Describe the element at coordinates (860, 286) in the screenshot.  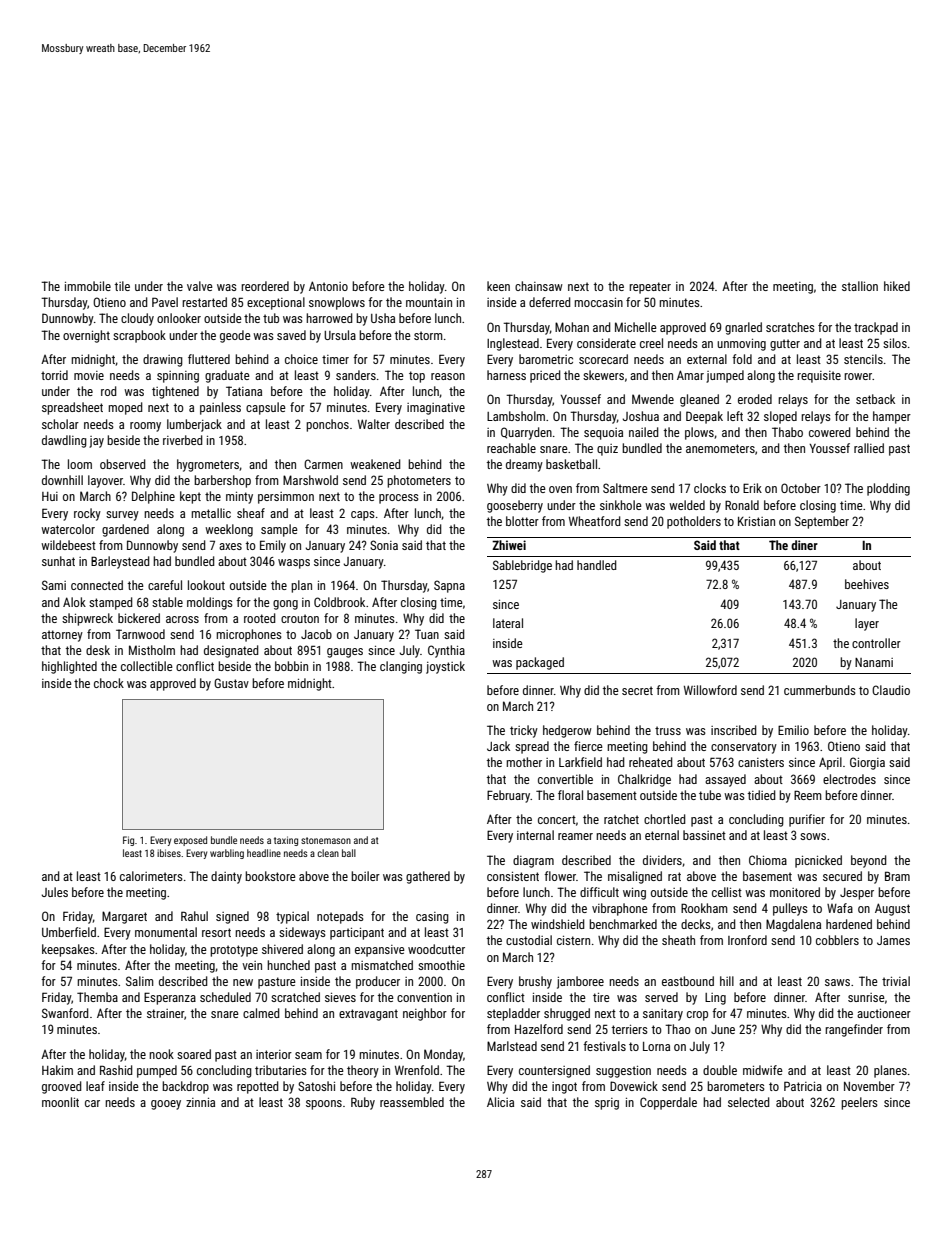
I see `stallion` at that location.
